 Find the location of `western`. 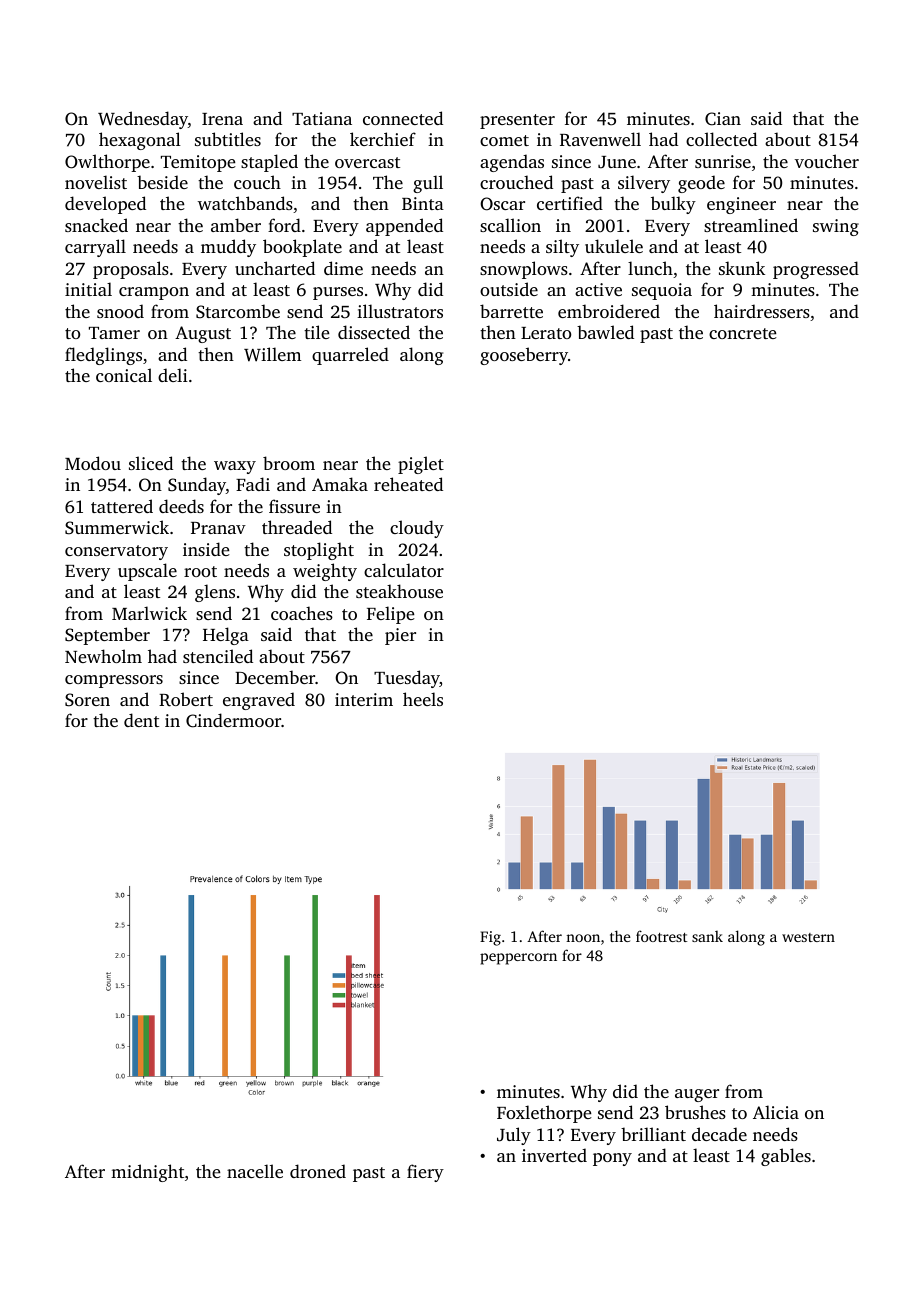

western is located at coordinates (808, 937).
